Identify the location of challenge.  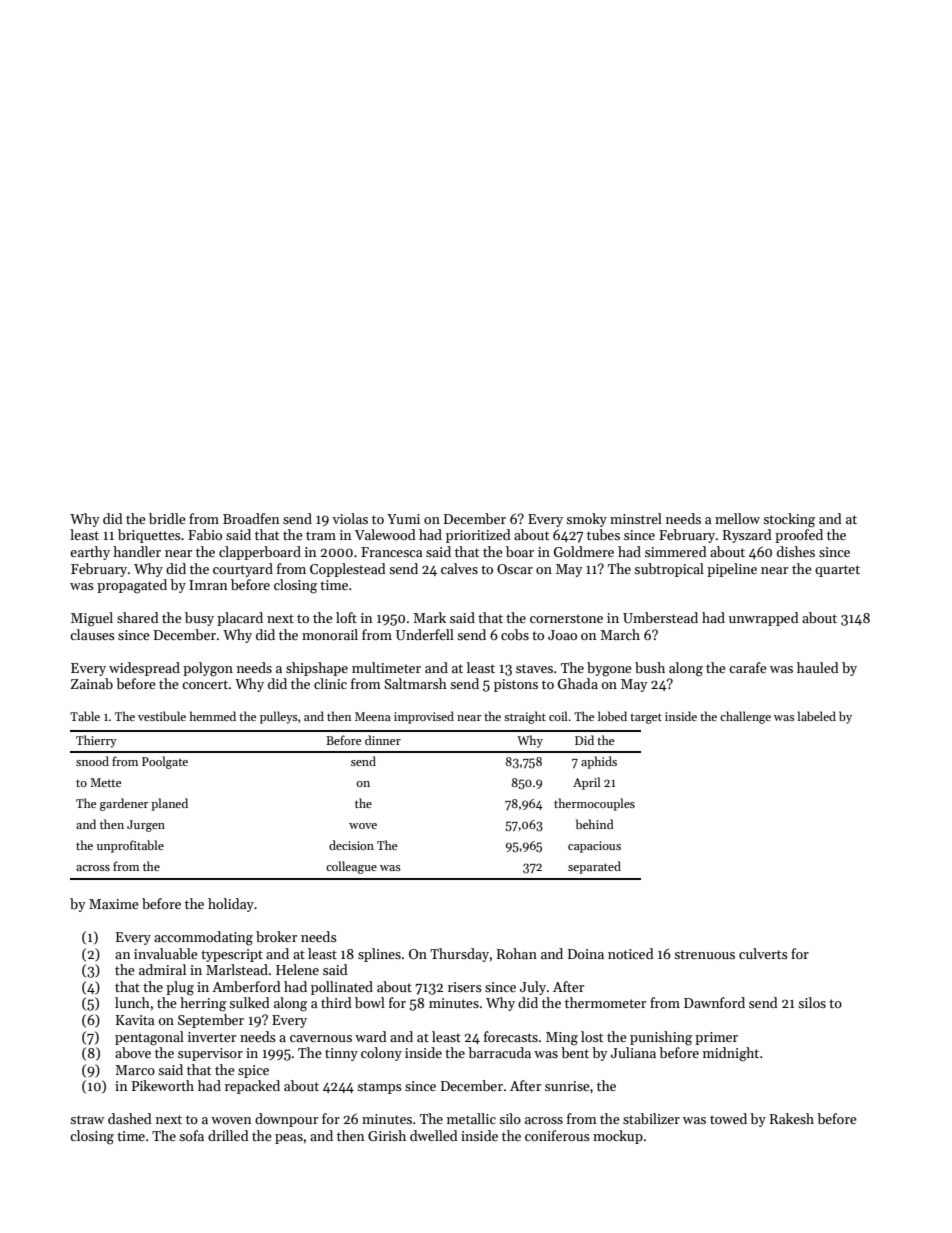
(745, 717).
